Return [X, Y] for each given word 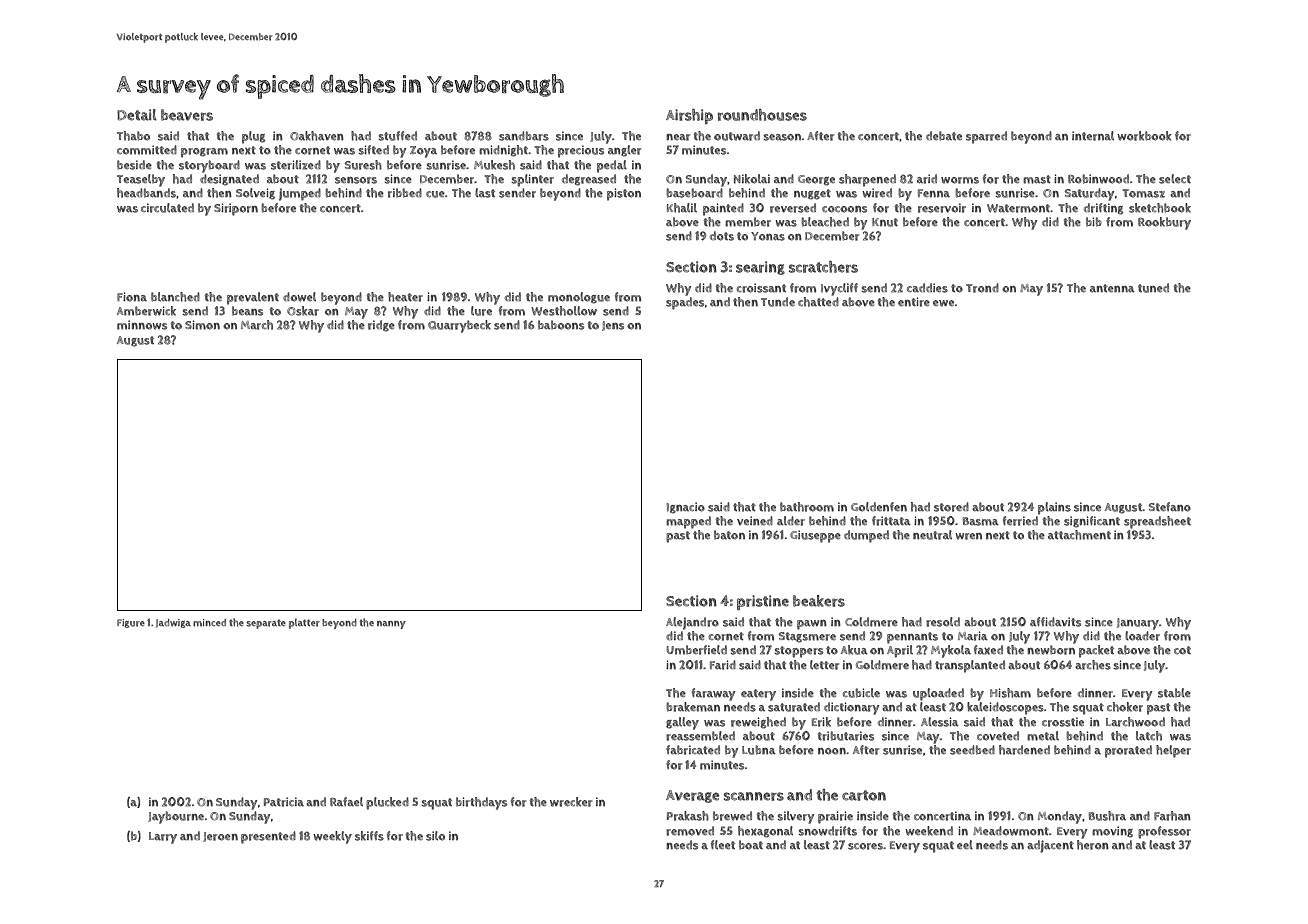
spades [685, 303]
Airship [689, 116]
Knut [885, 222]
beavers [187, 115]
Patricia [284, 802]
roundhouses [762, 115]
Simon [202, 325]
